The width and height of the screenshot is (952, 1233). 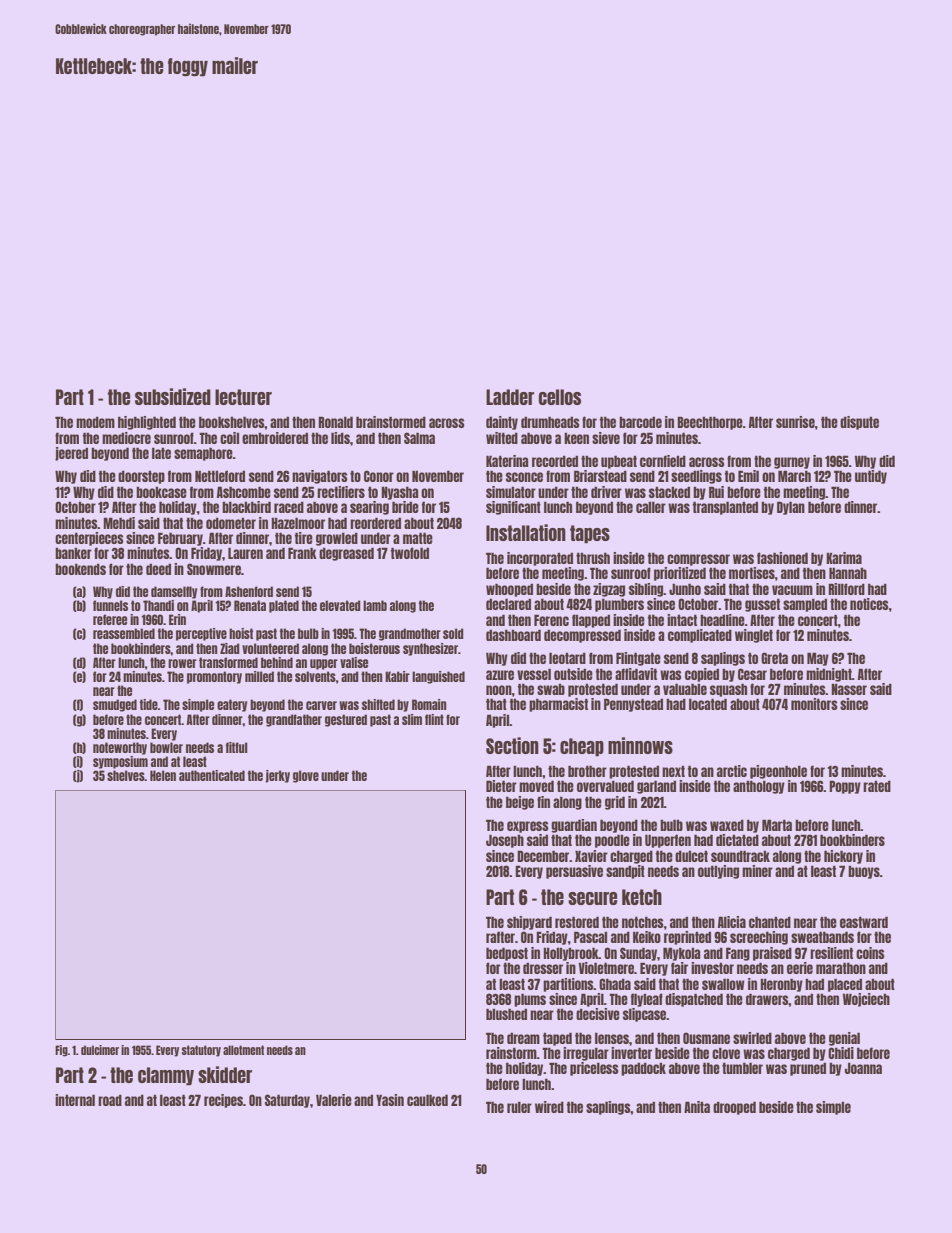 I want to click on modem, so click(x=95, y=422).
